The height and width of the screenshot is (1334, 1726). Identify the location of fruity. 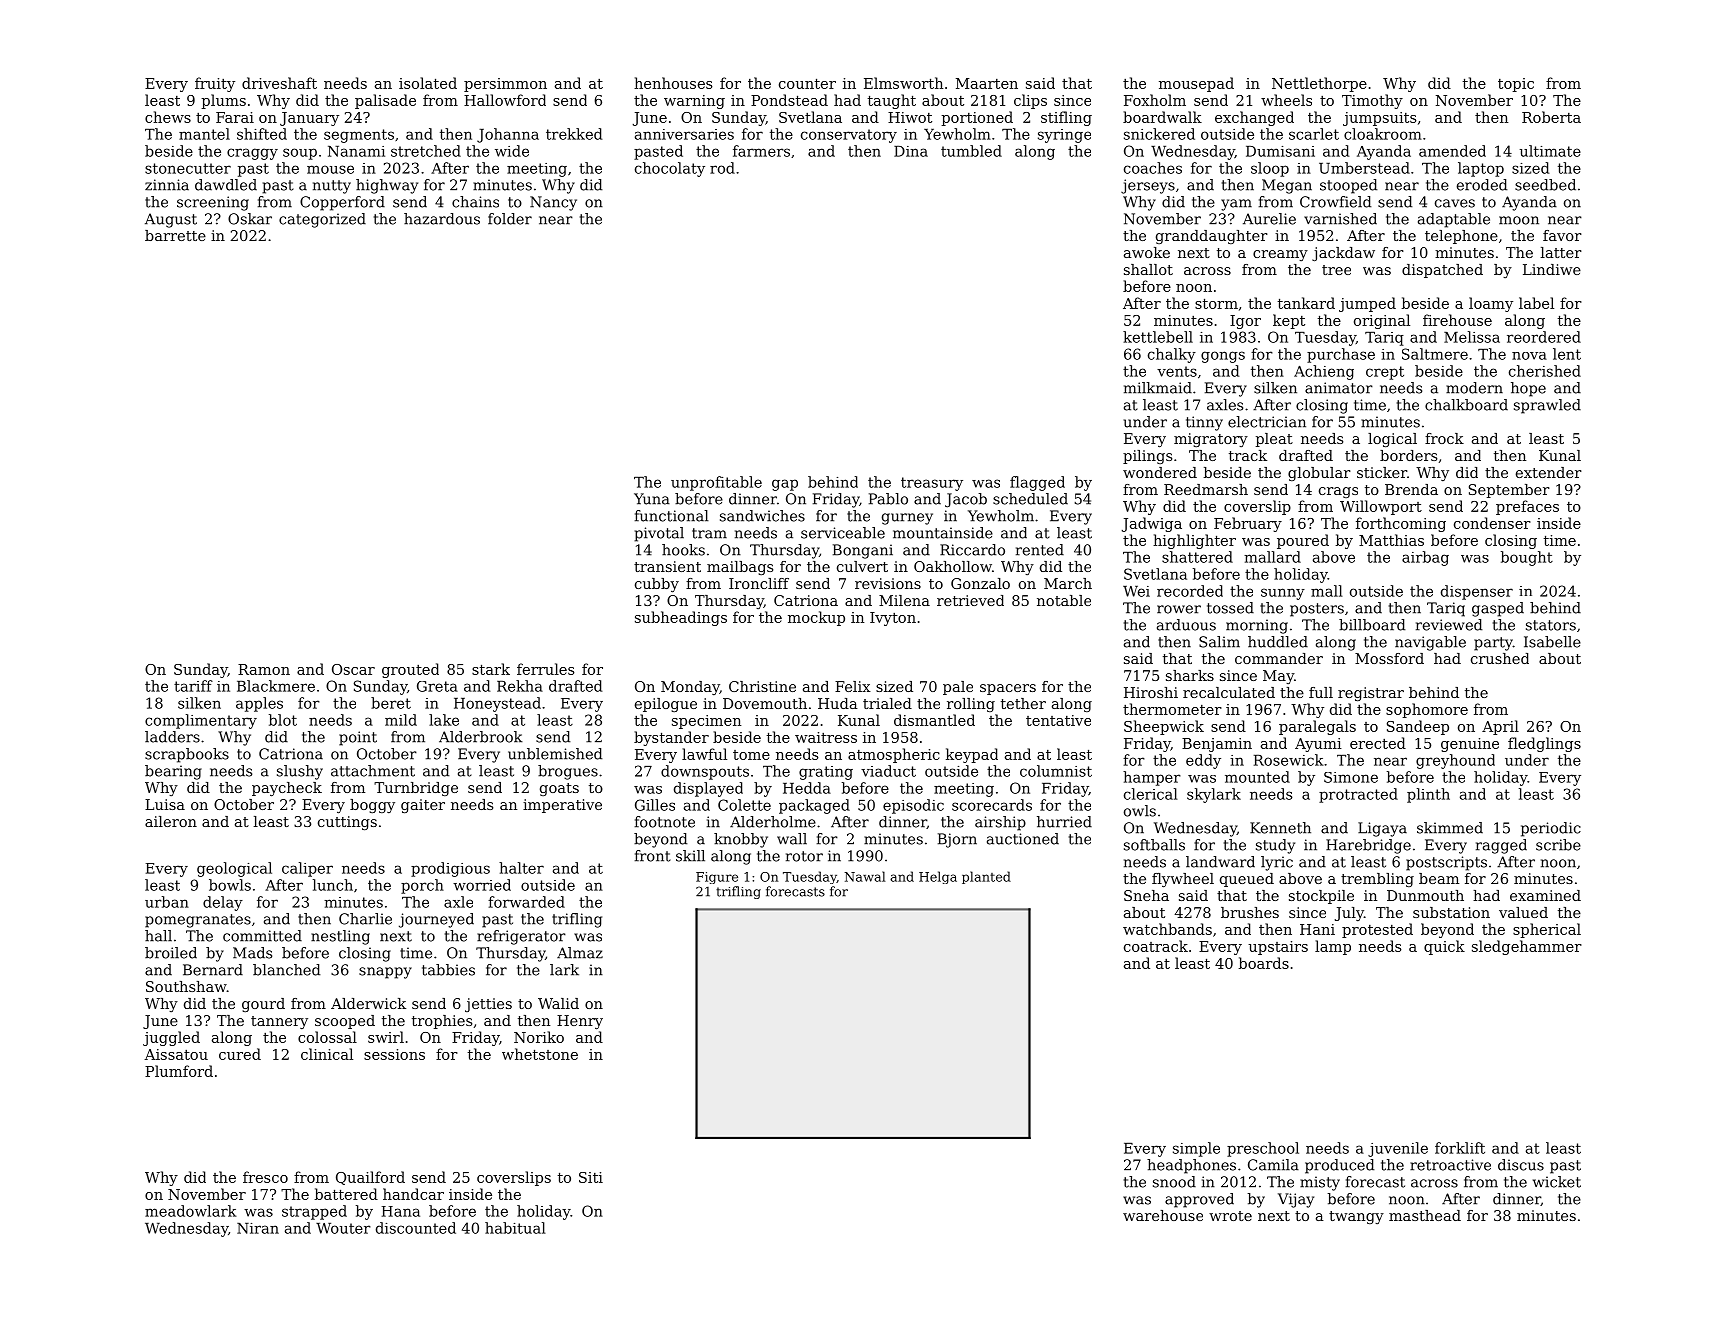
(215, 84).
